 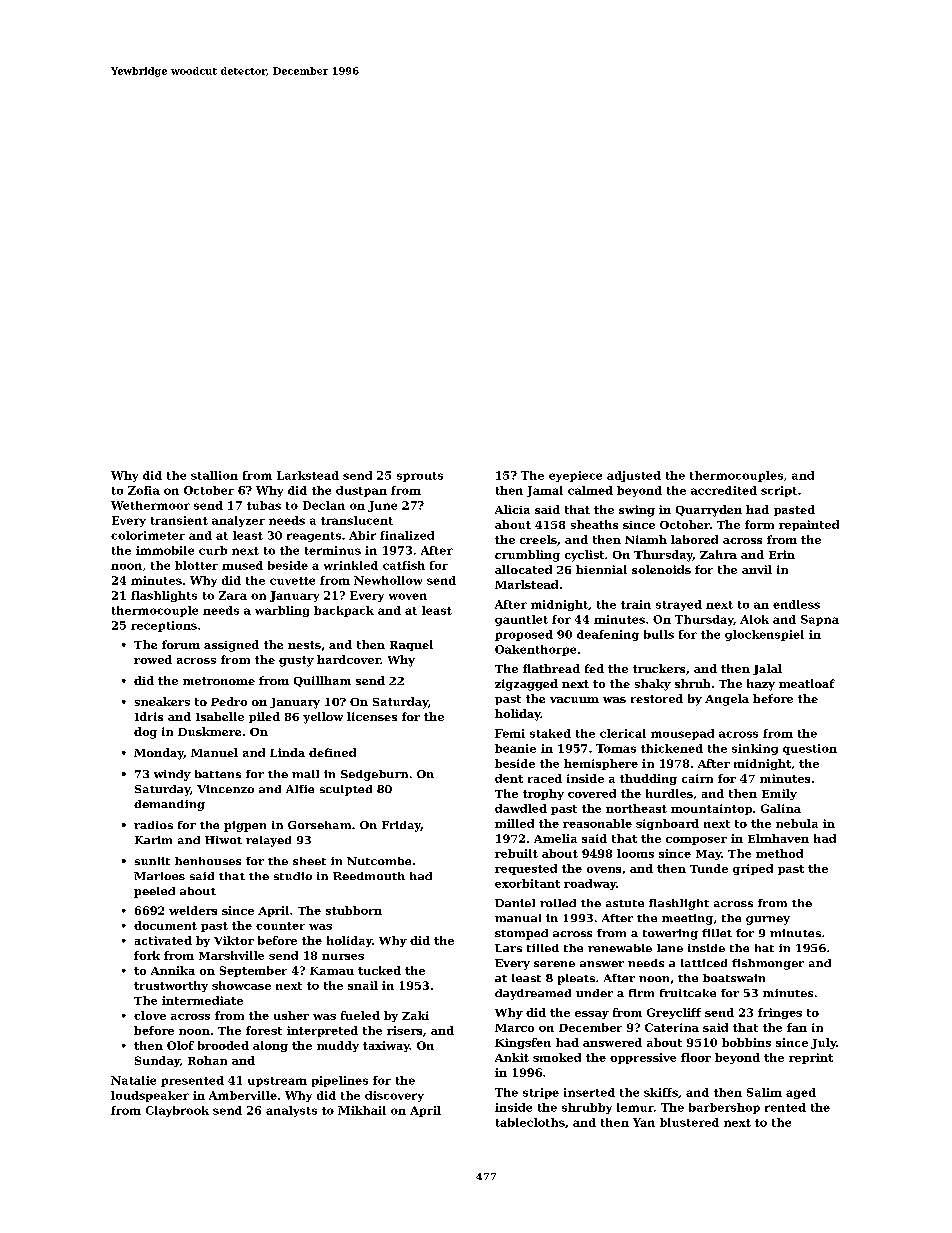 I want to click on fan, so click(x=797, y=1027).
